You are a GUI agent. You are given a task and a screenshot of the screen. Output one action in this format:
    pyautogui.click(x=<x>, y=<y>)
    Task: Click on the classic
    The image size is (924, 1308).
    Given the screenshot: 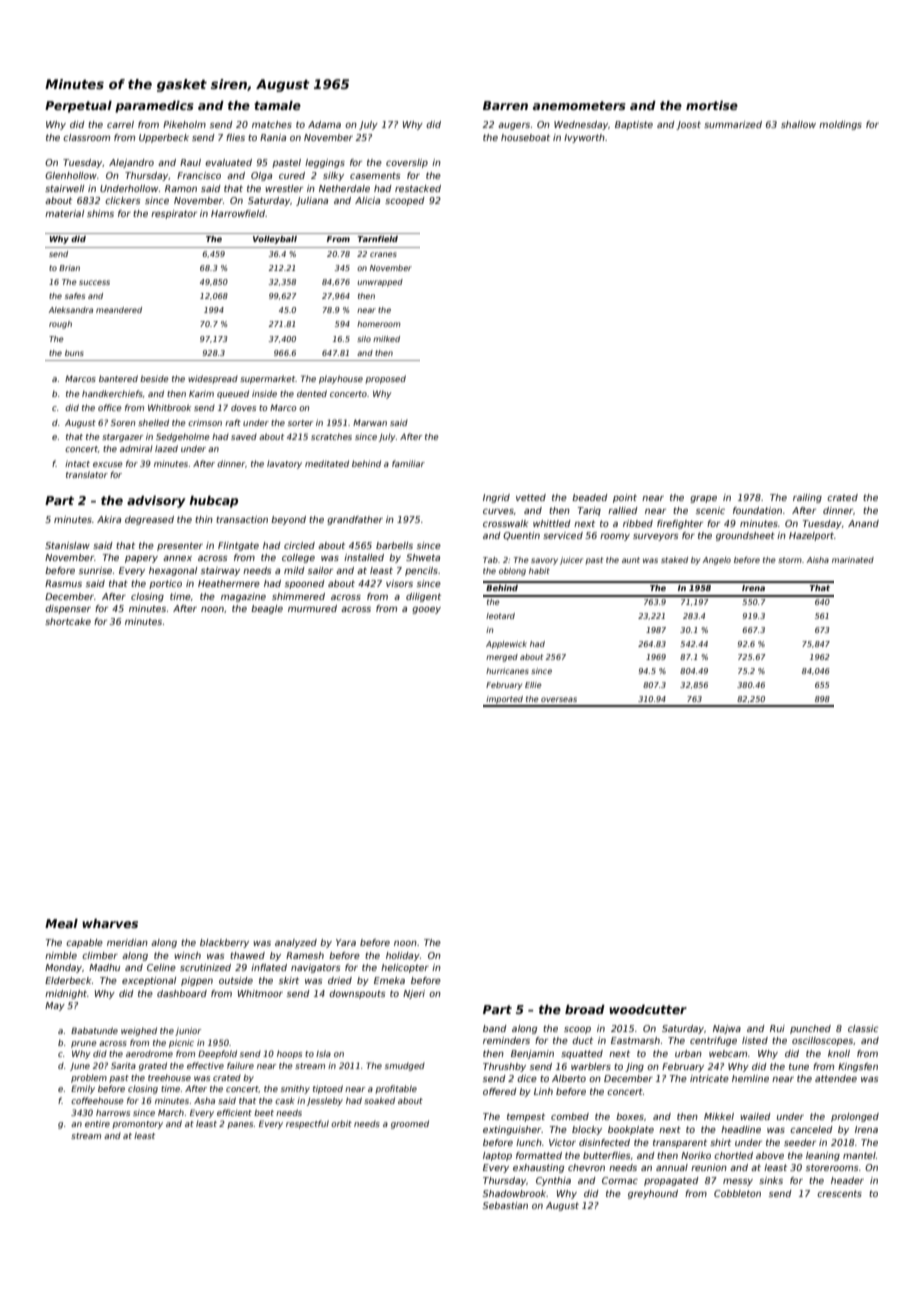 What is the action you would take?
    pyautogui.click(x=863, y=1028)
